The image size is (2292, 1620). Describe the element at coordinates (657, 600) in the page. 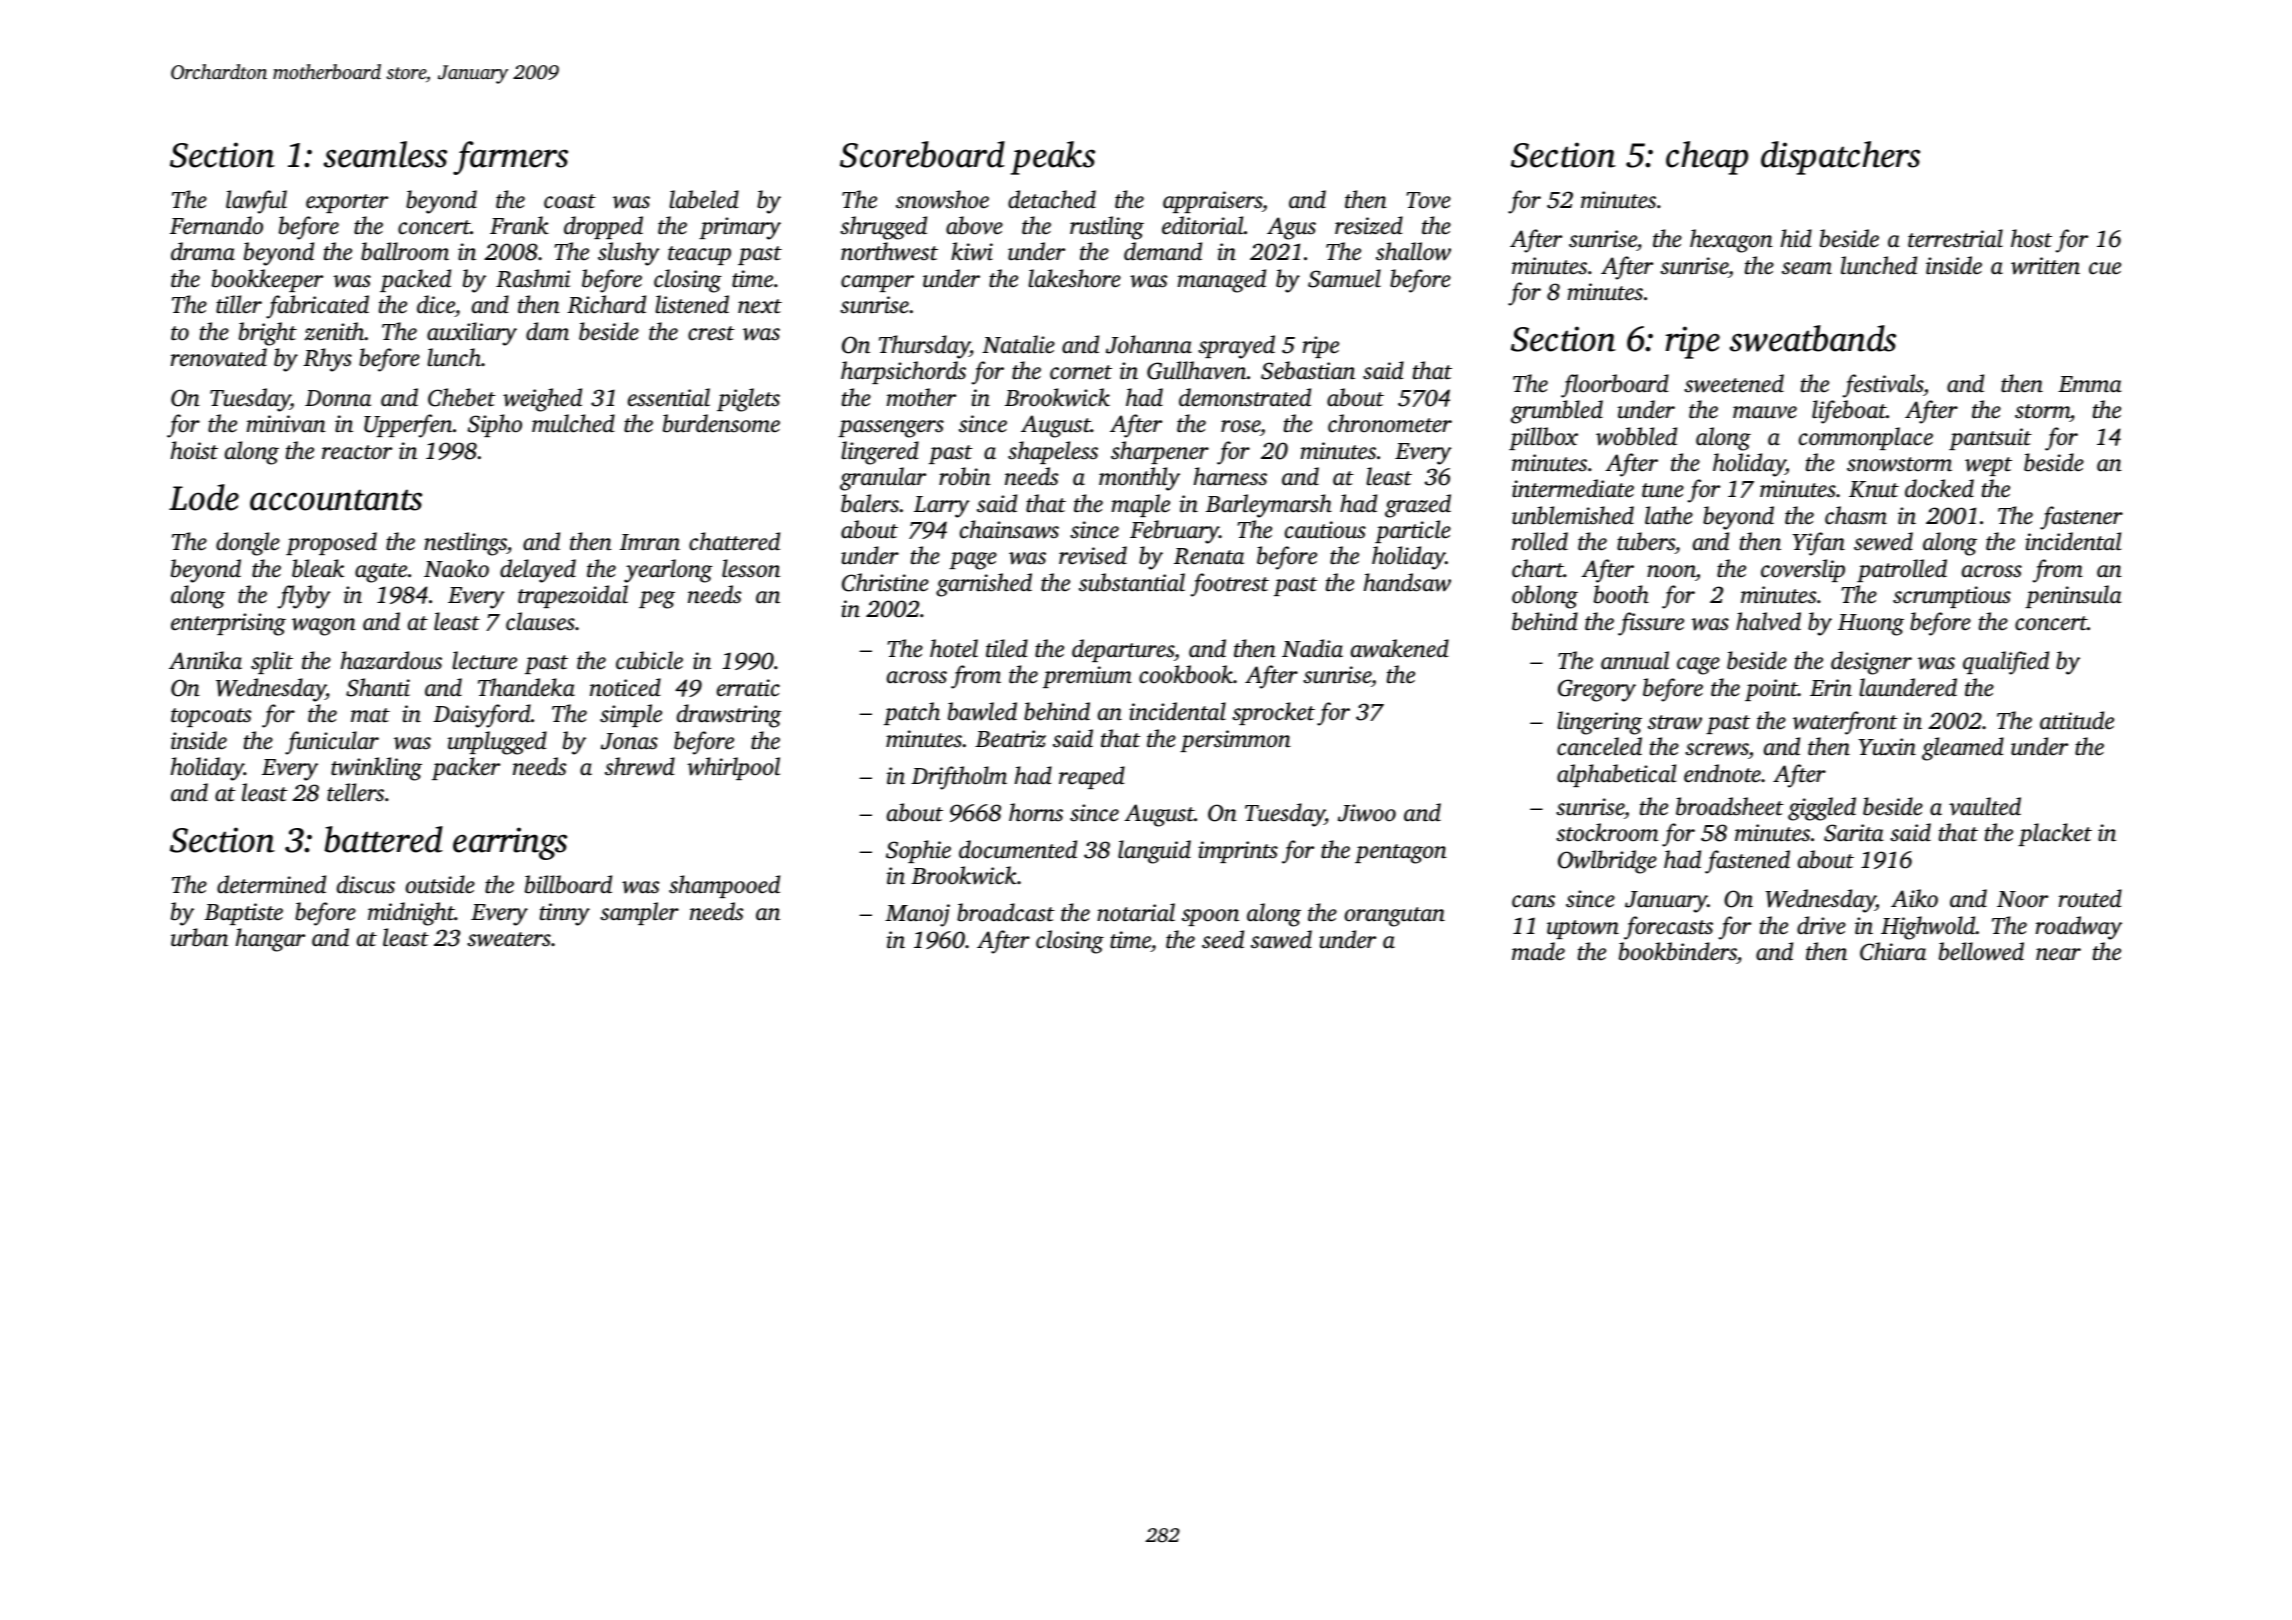

I see `peg` at that location.
